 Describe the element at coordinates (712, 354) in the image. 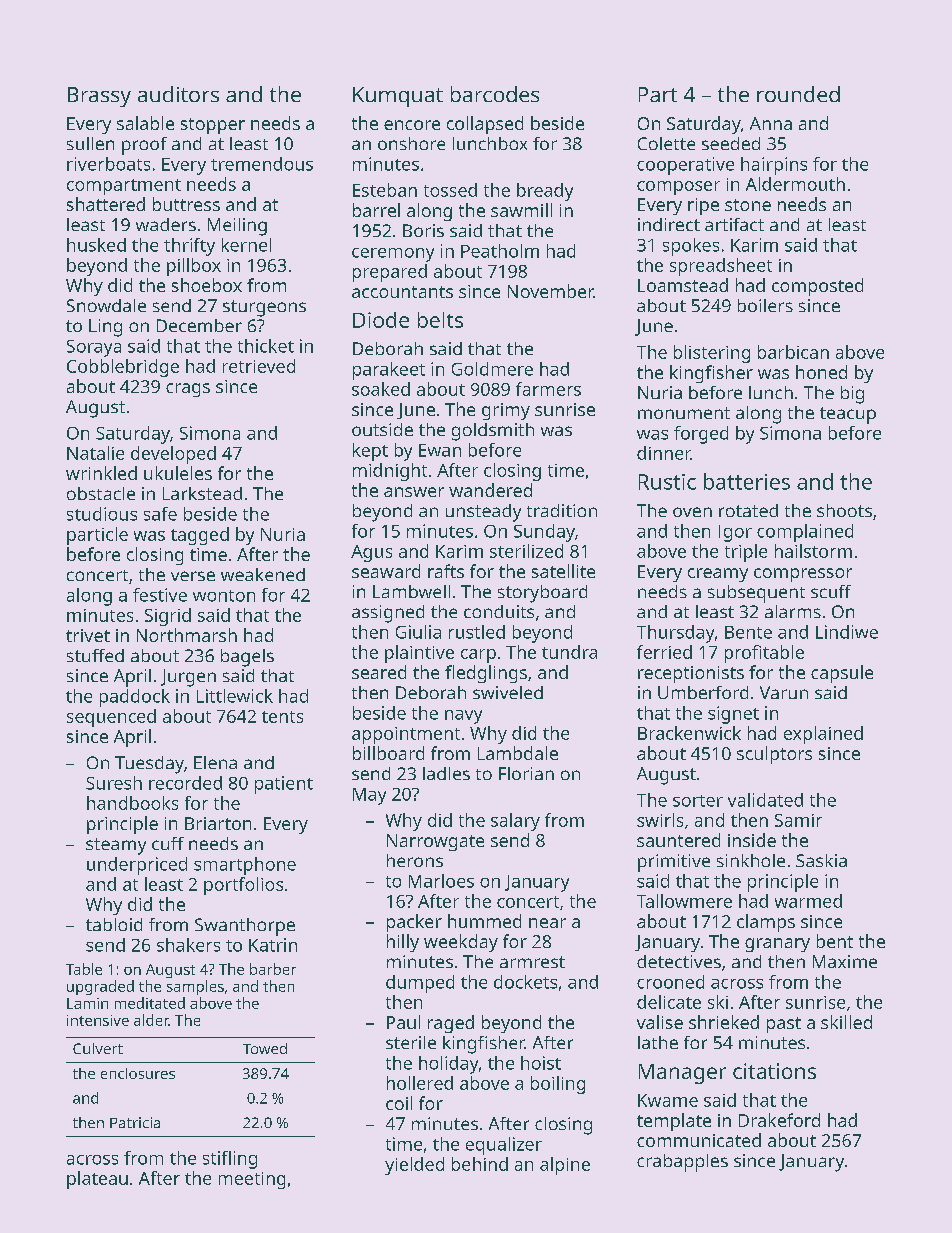

I see `blistering` at that location.
